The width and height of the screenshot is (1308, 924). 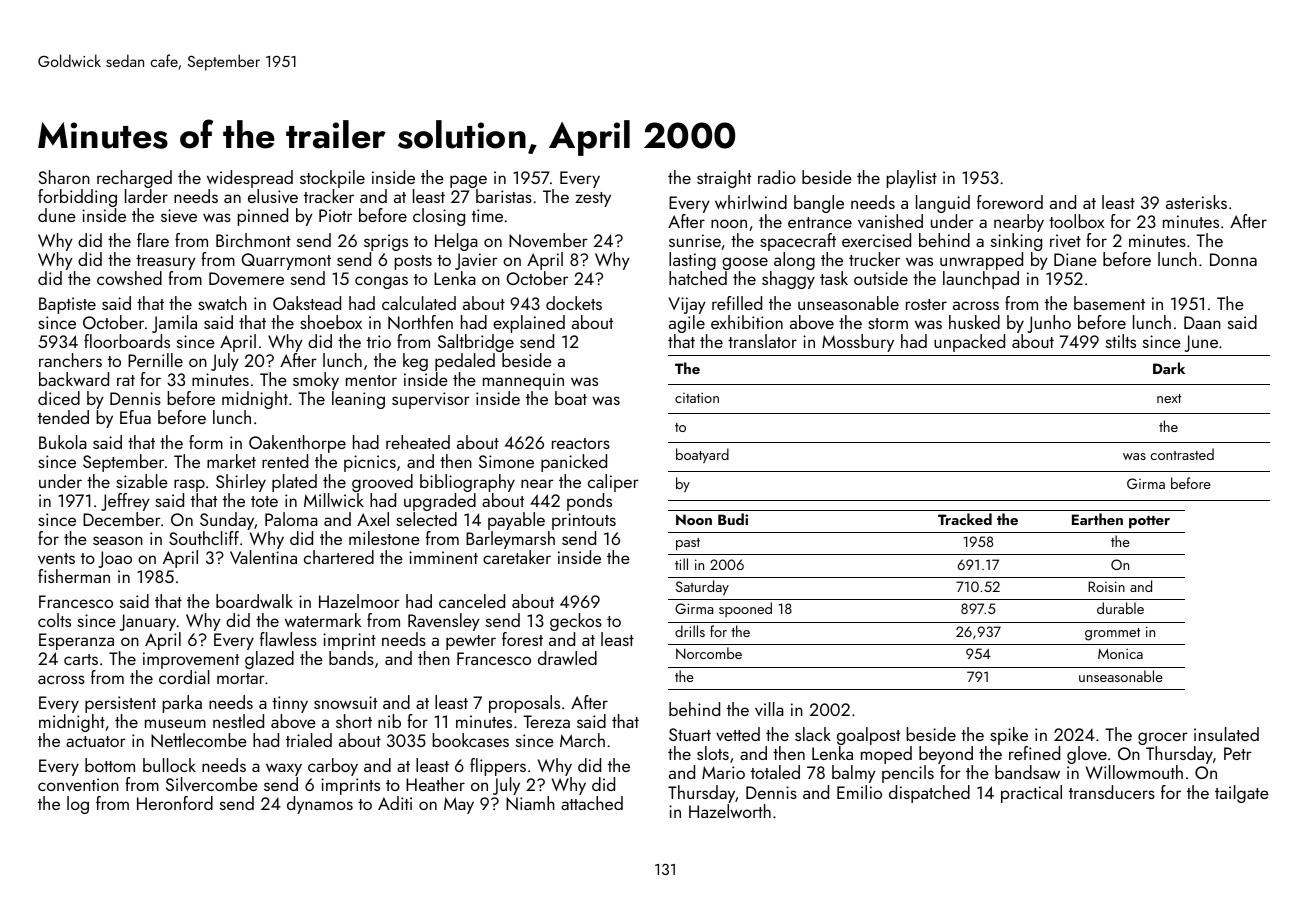 What do you see at coordinates (908, 774) in the screenshot?
I see `pencils` at bounding box center [908, 774].
